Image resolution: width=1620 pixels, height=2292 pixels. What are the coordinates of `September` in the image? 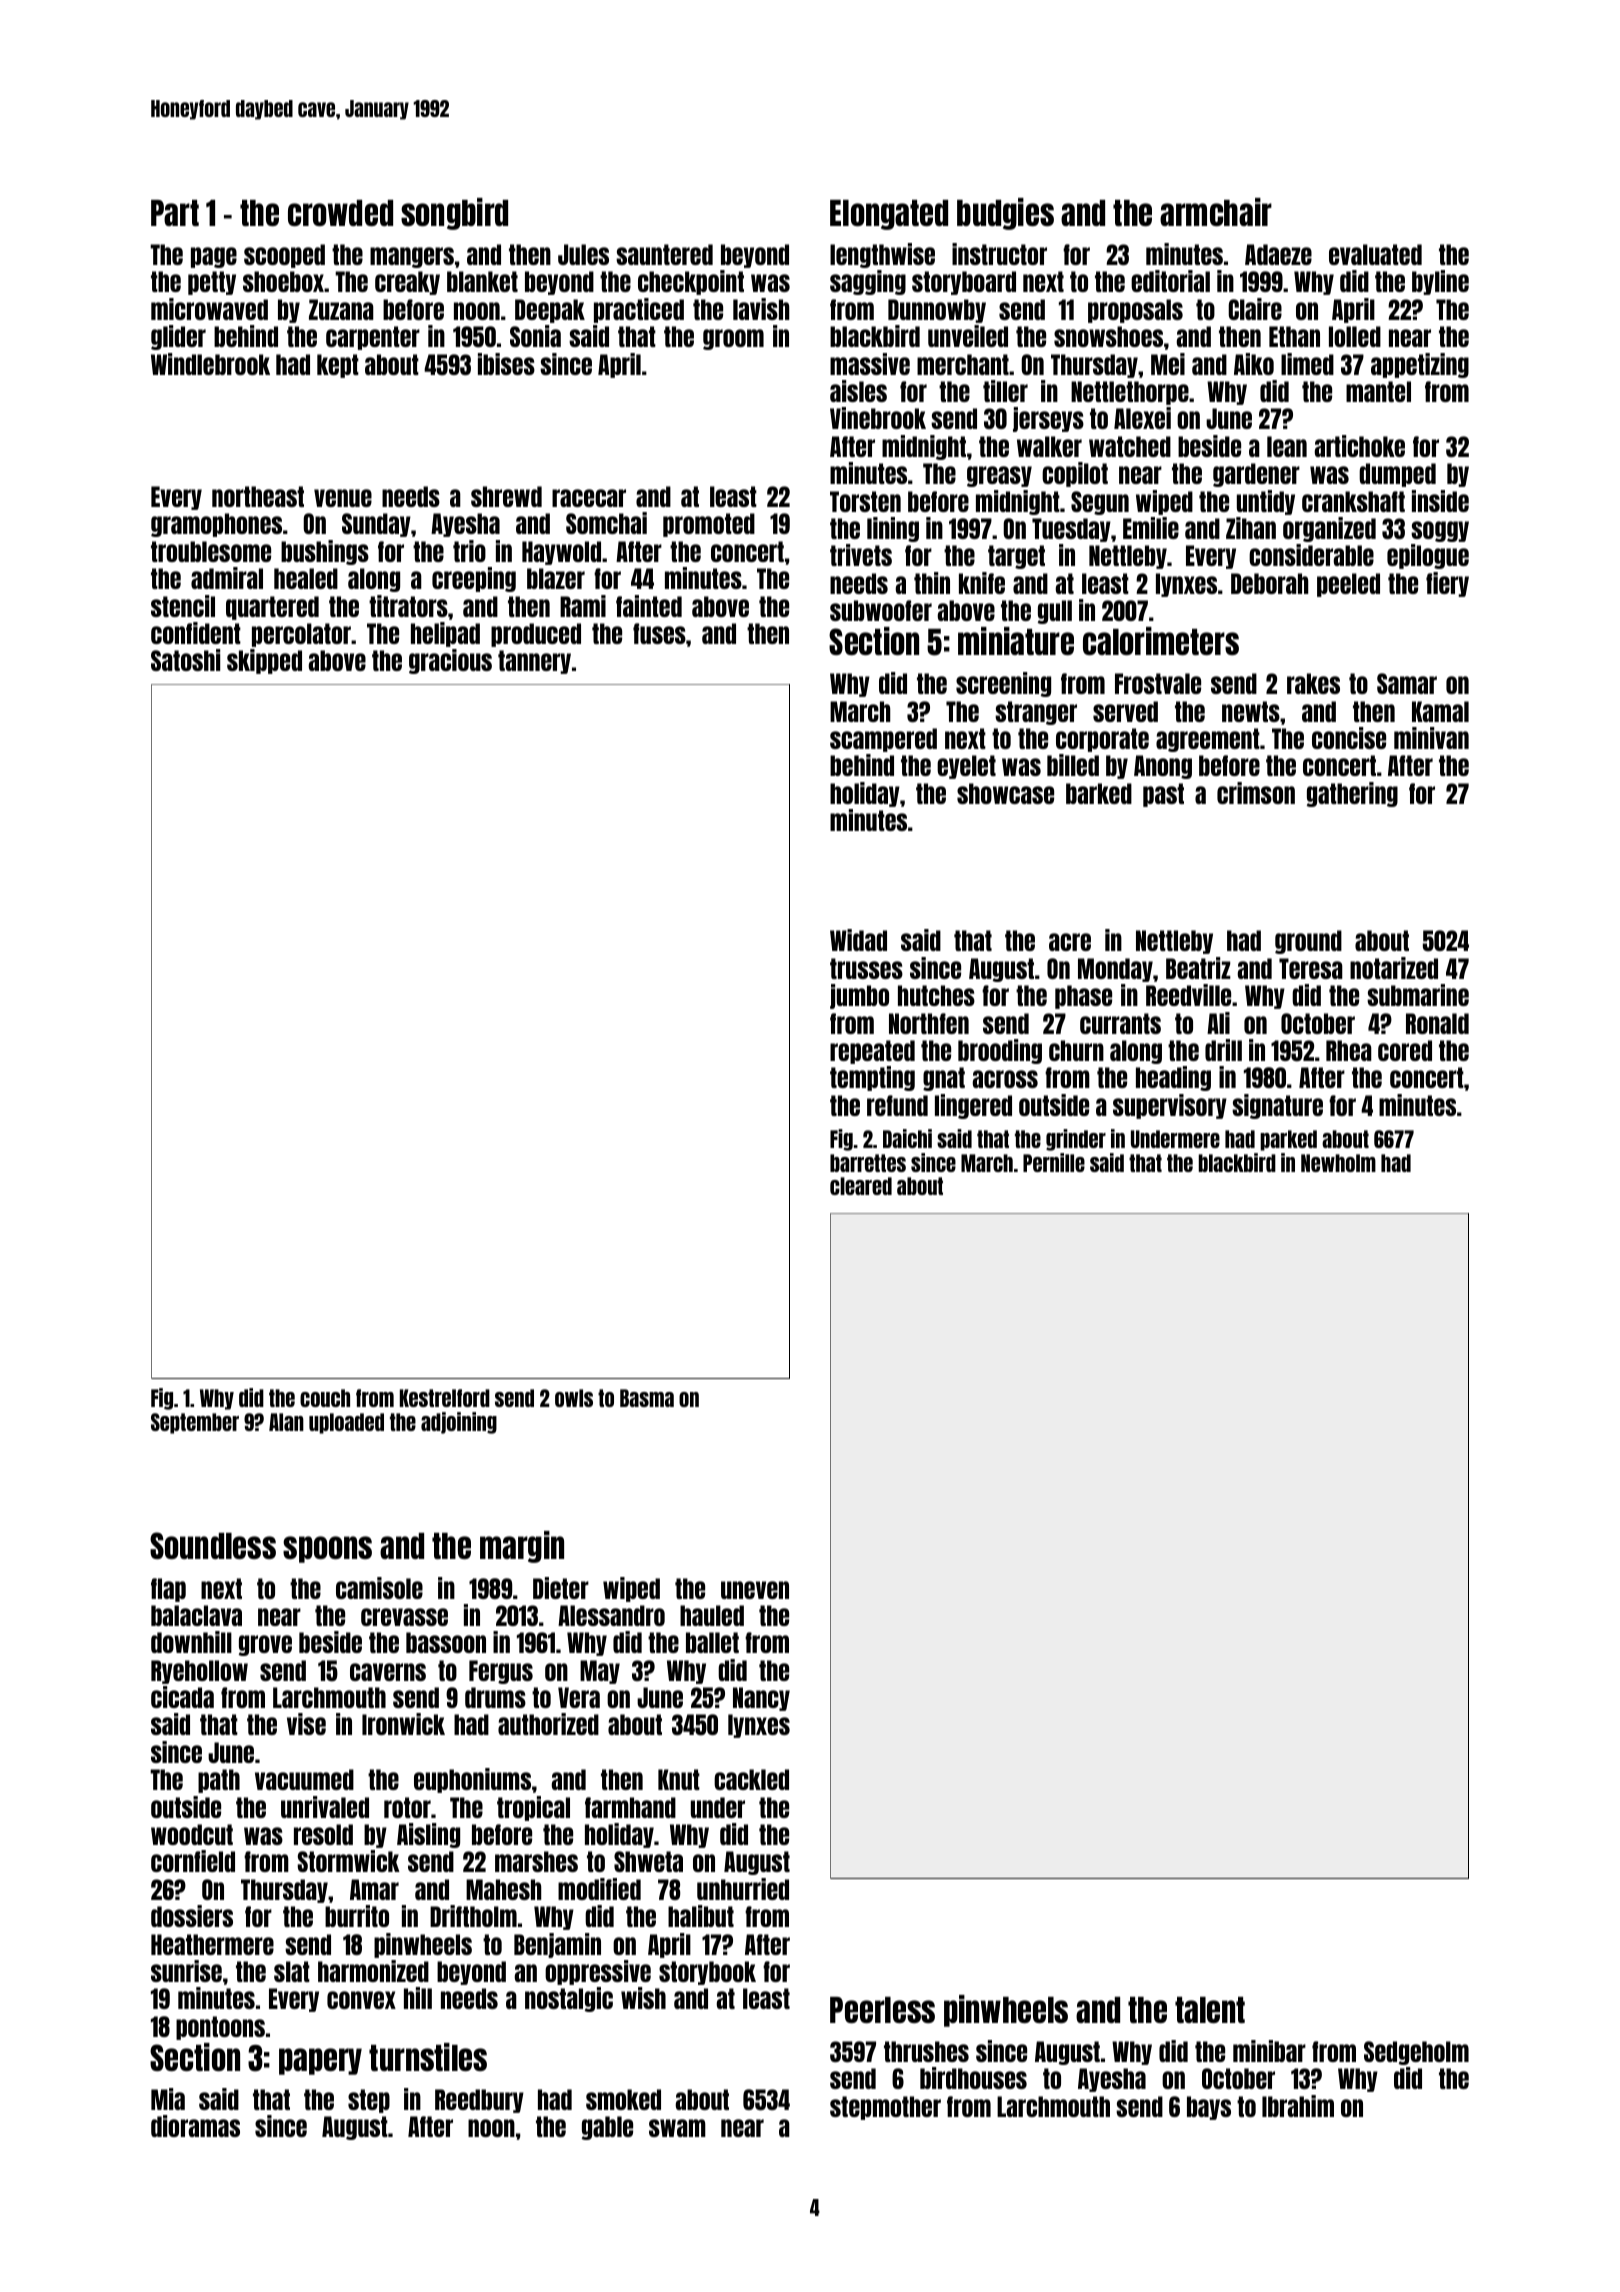 It's located at (195, 1423).
